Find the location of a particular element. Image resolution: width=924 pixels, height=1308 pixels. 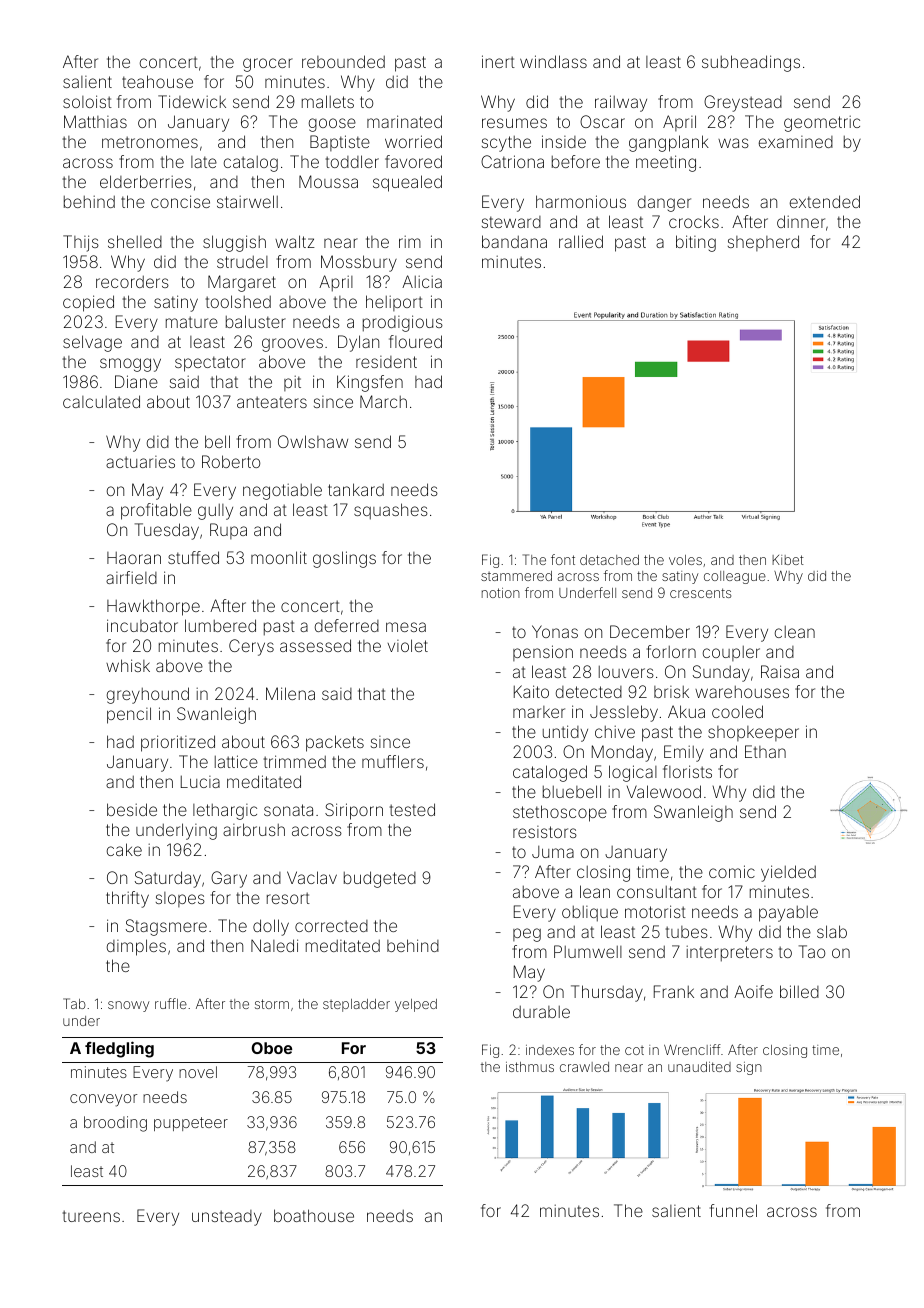

detached is located at coordinates (609, 560).
